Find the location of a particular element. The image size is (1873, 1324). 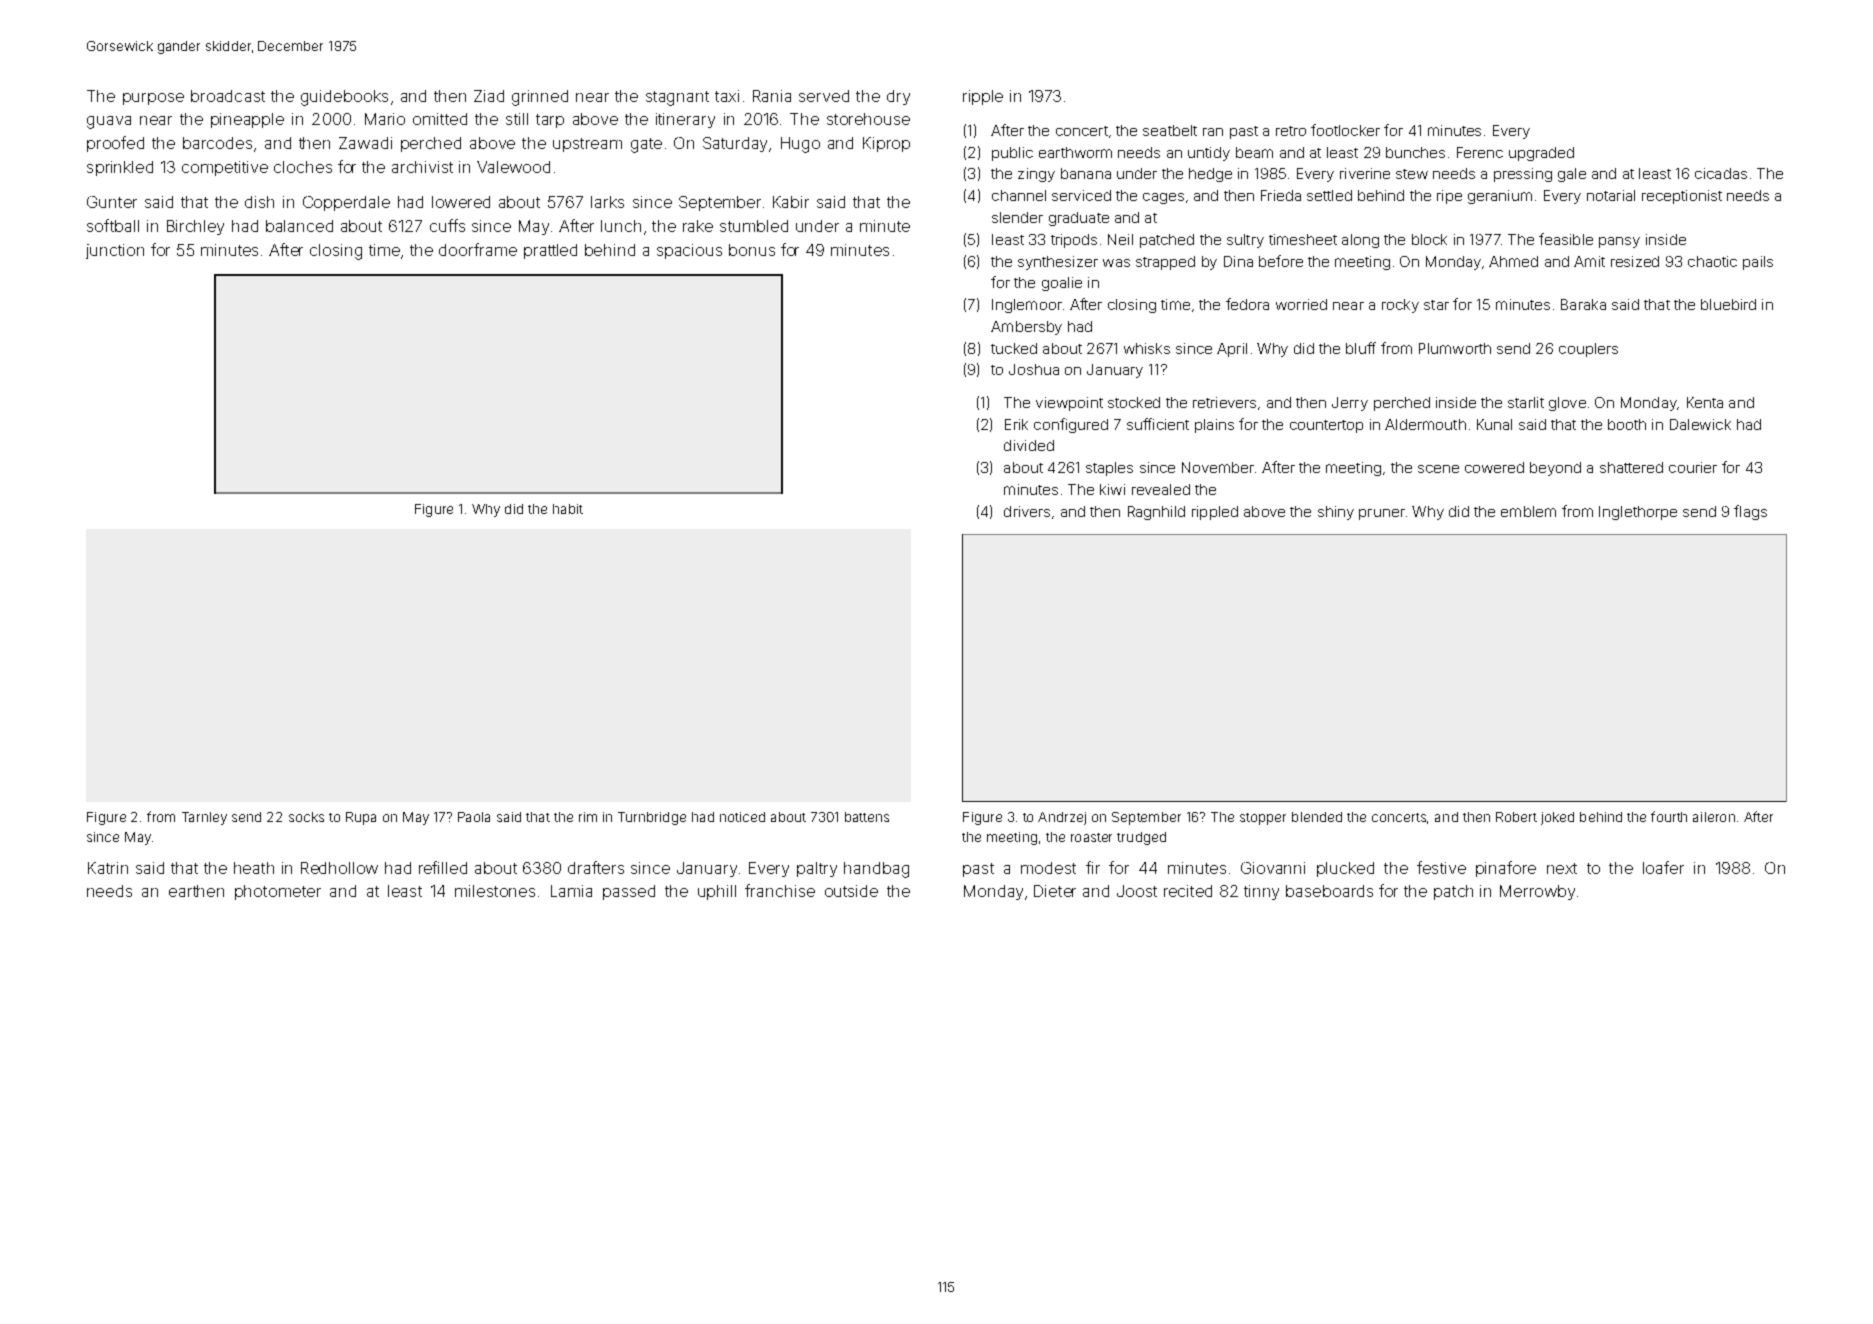

Ziad is located at coordinates (489, 96).
